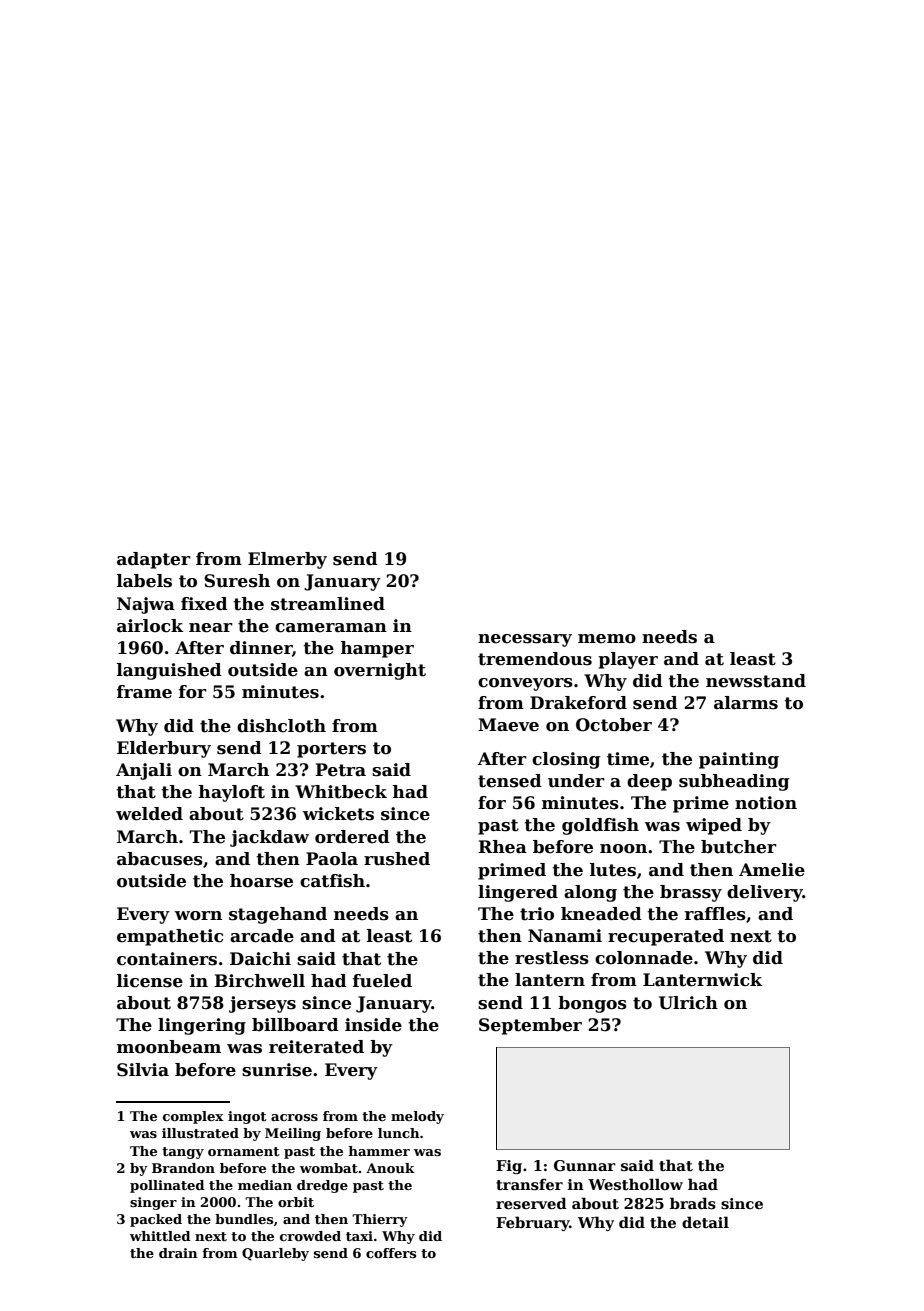  I want to click on adapter, so click(154, 560).
